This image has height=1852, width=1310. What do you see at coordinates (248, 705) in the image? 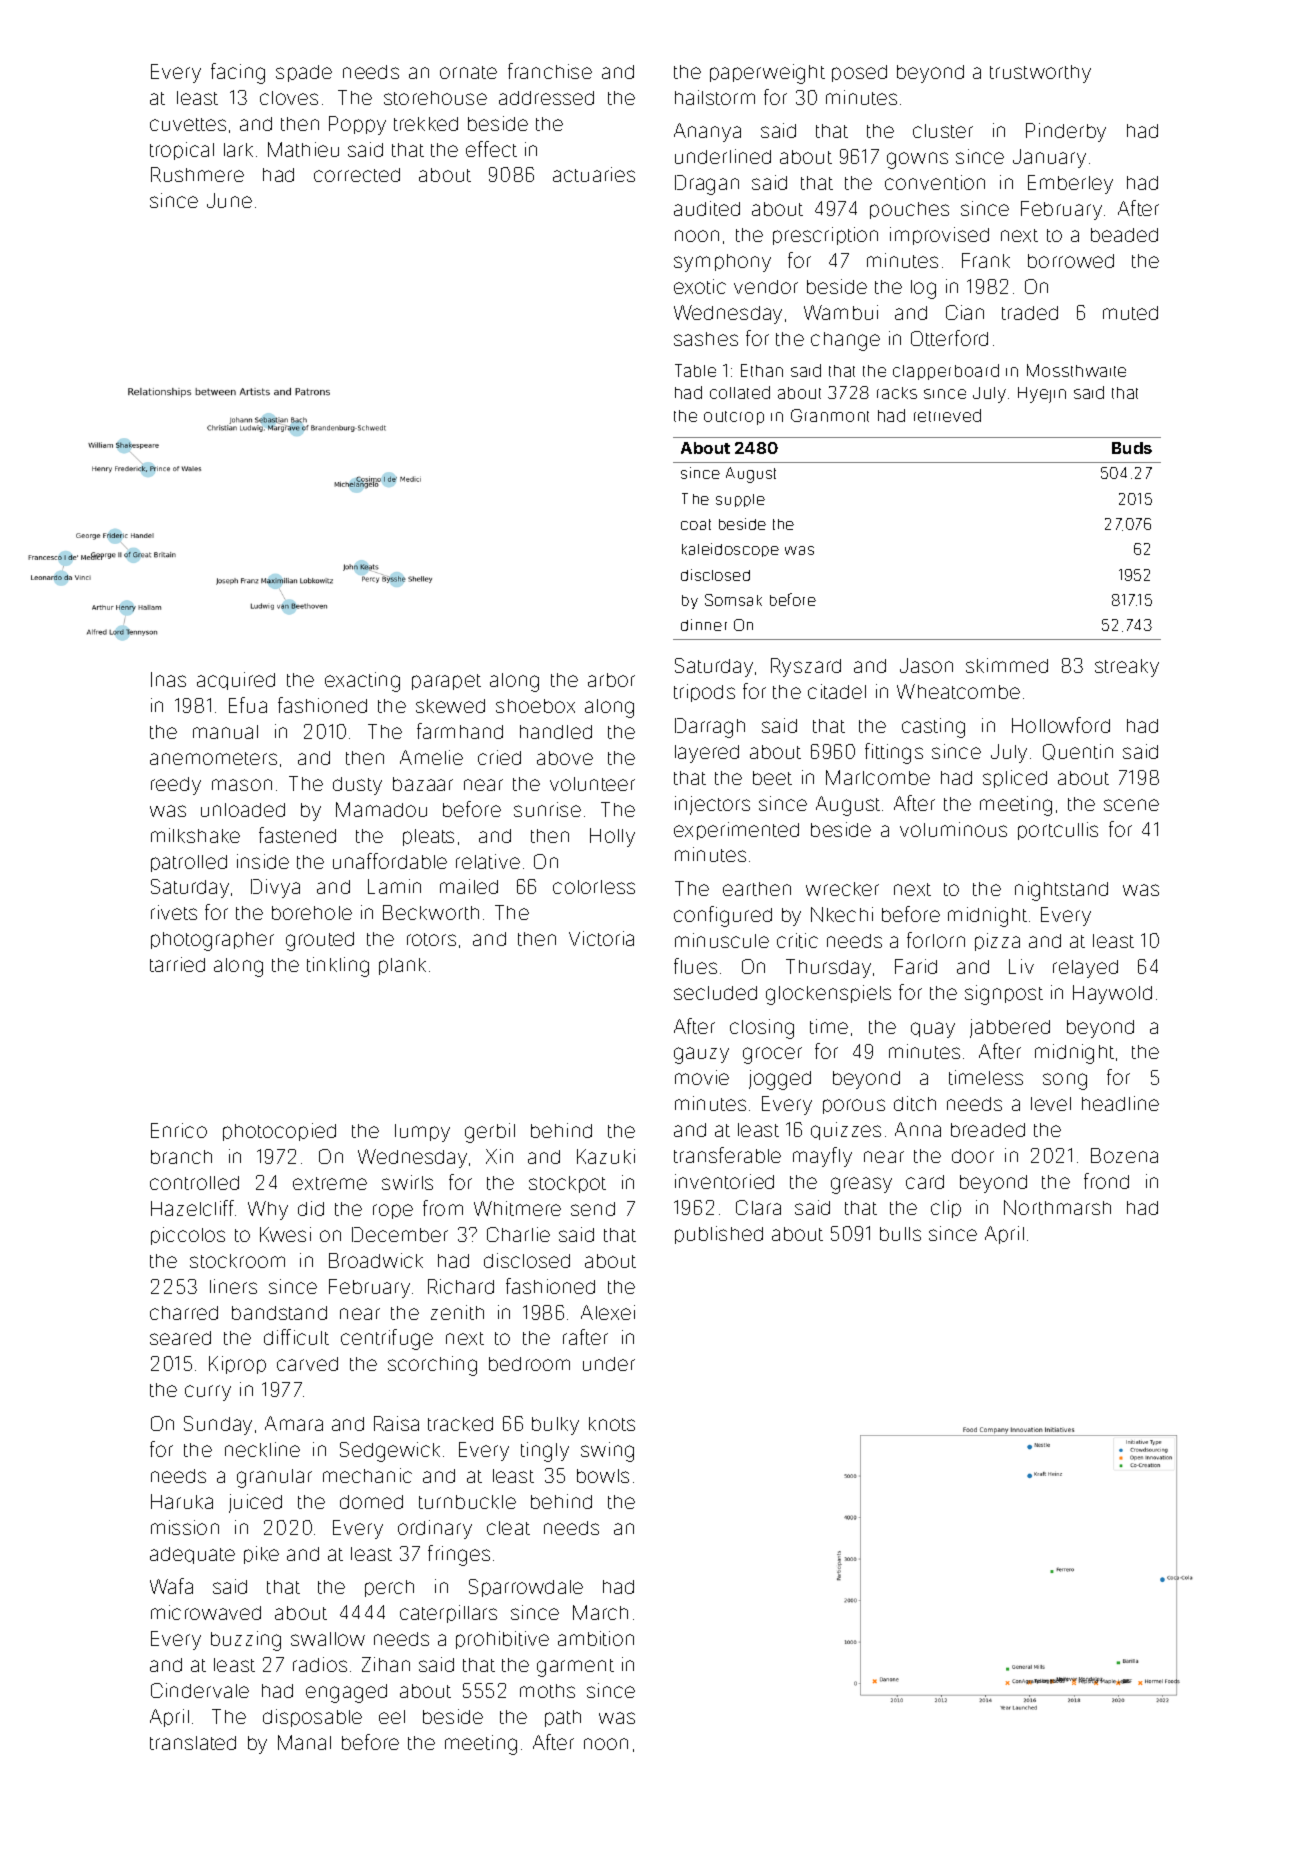
I see `Efua` at bounding box center [248, 705].
